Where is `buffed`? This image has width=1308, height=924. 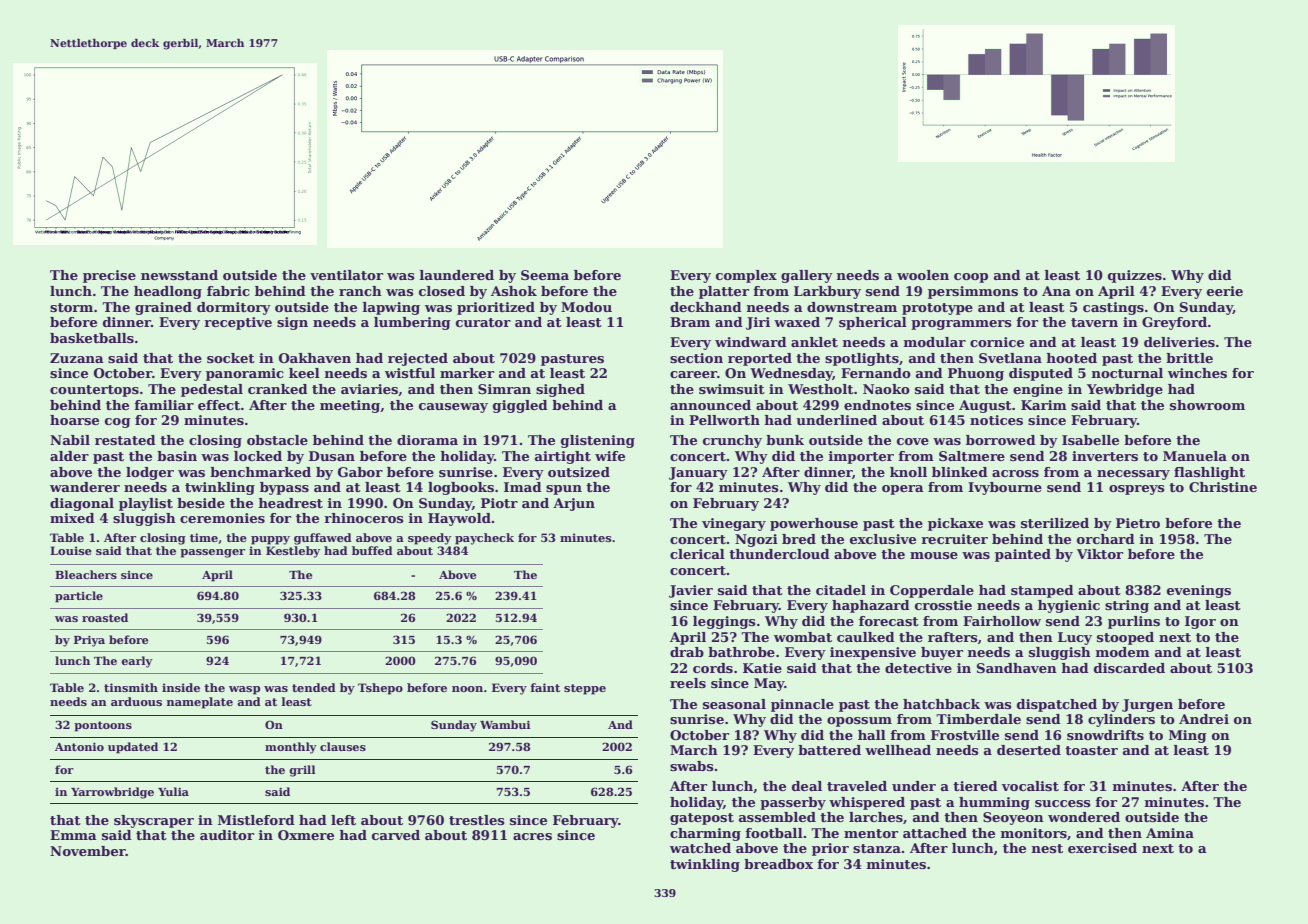 buffed is located at coordinates (372, 550).
